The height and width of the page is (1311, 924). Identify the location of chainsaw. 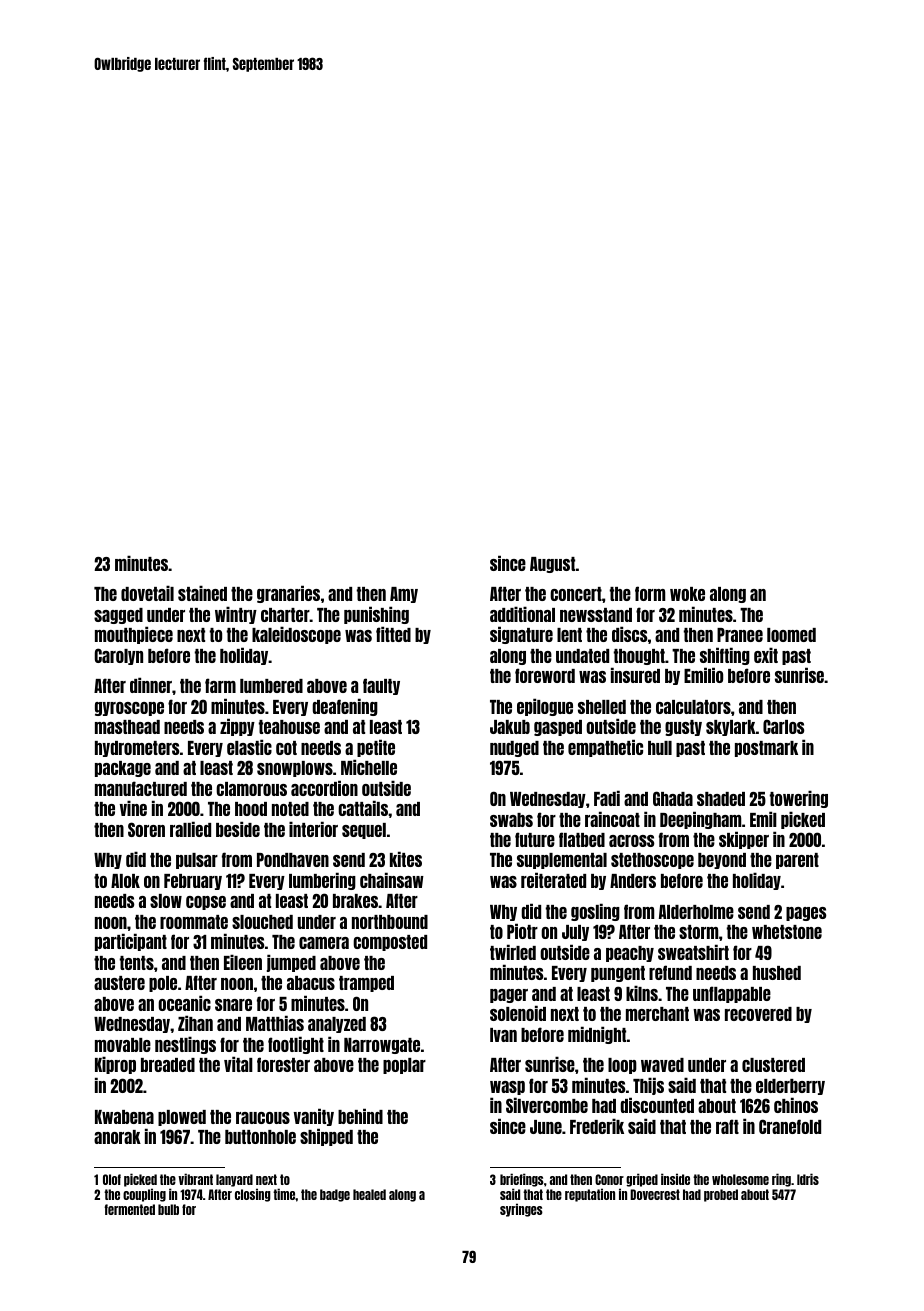
(392, 880).
